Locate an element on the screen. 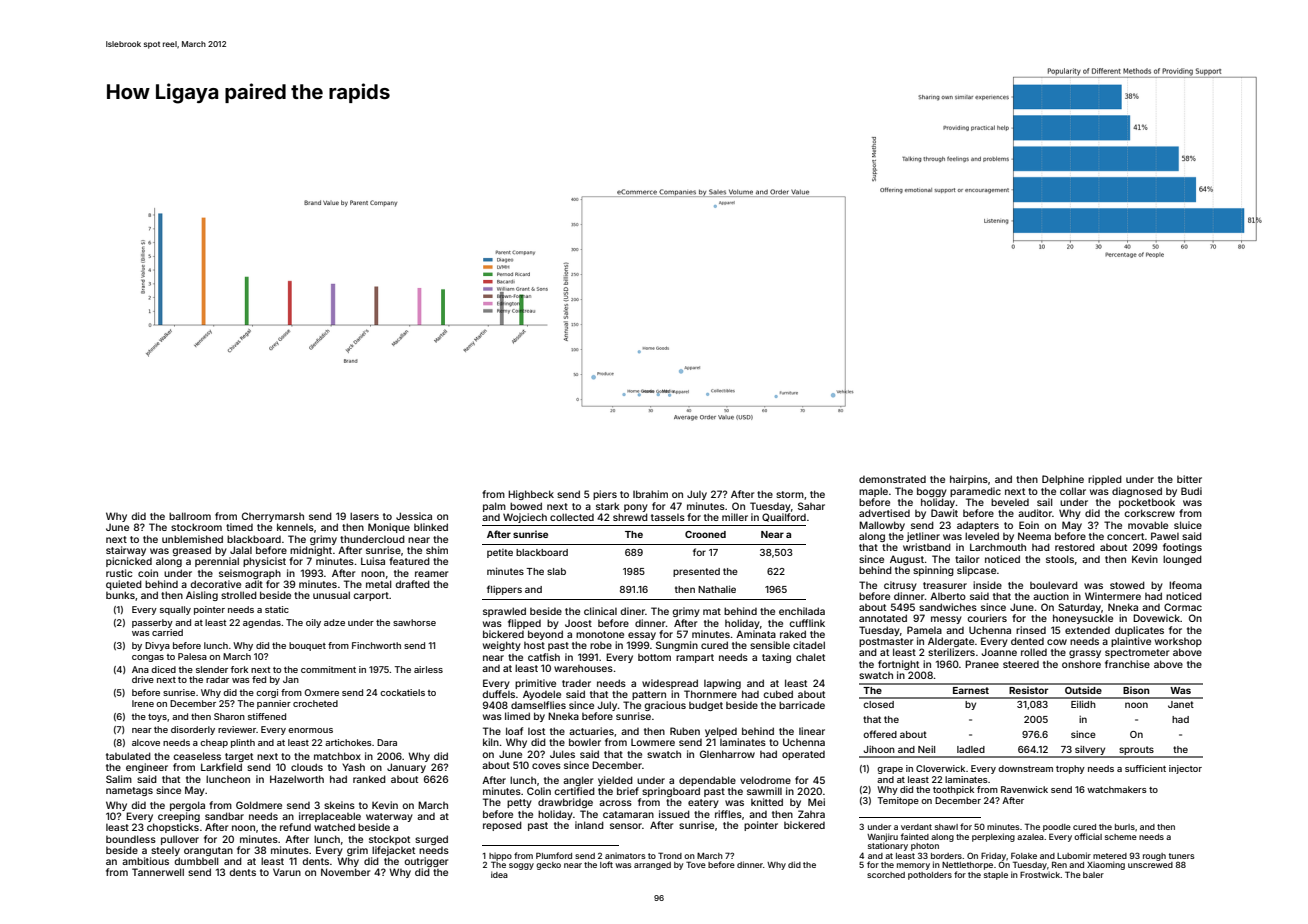  inside is located at coordinates (987, 585).
